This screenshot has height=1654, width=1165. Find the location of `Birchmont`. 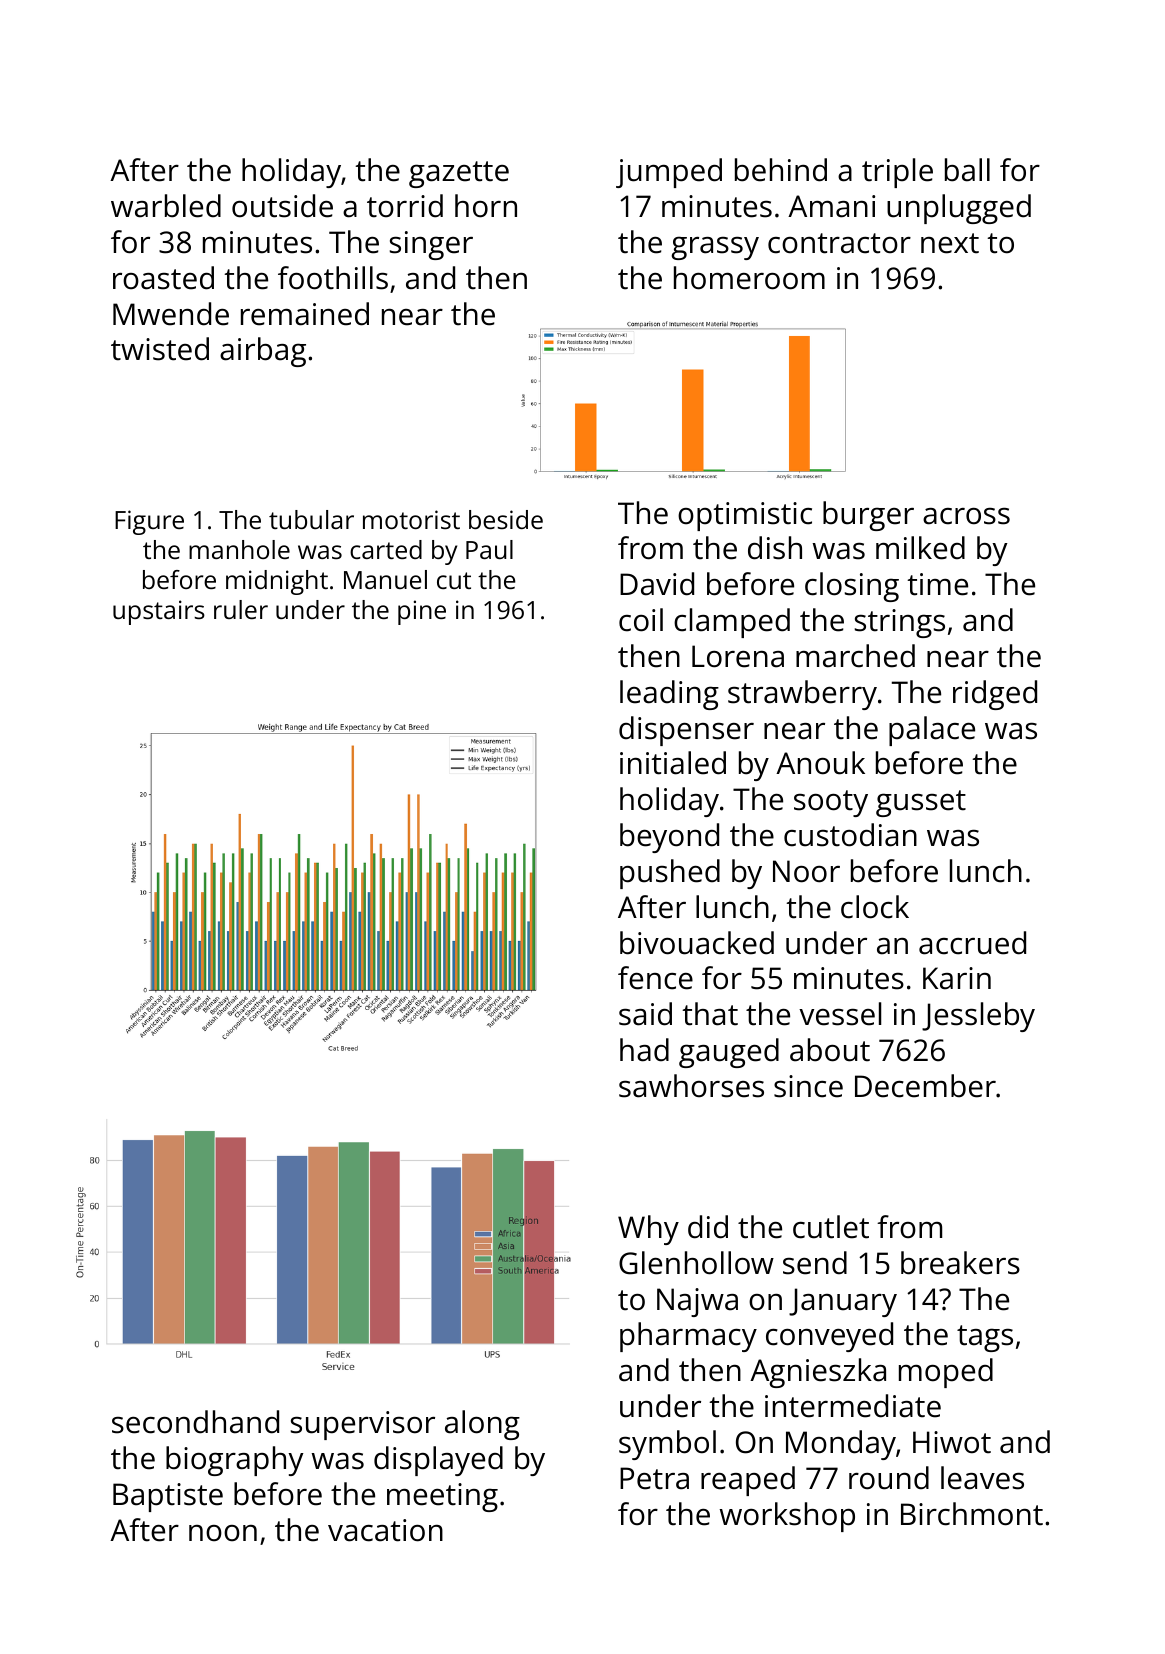

Birchmont is located at coordinates (972, 1514).
